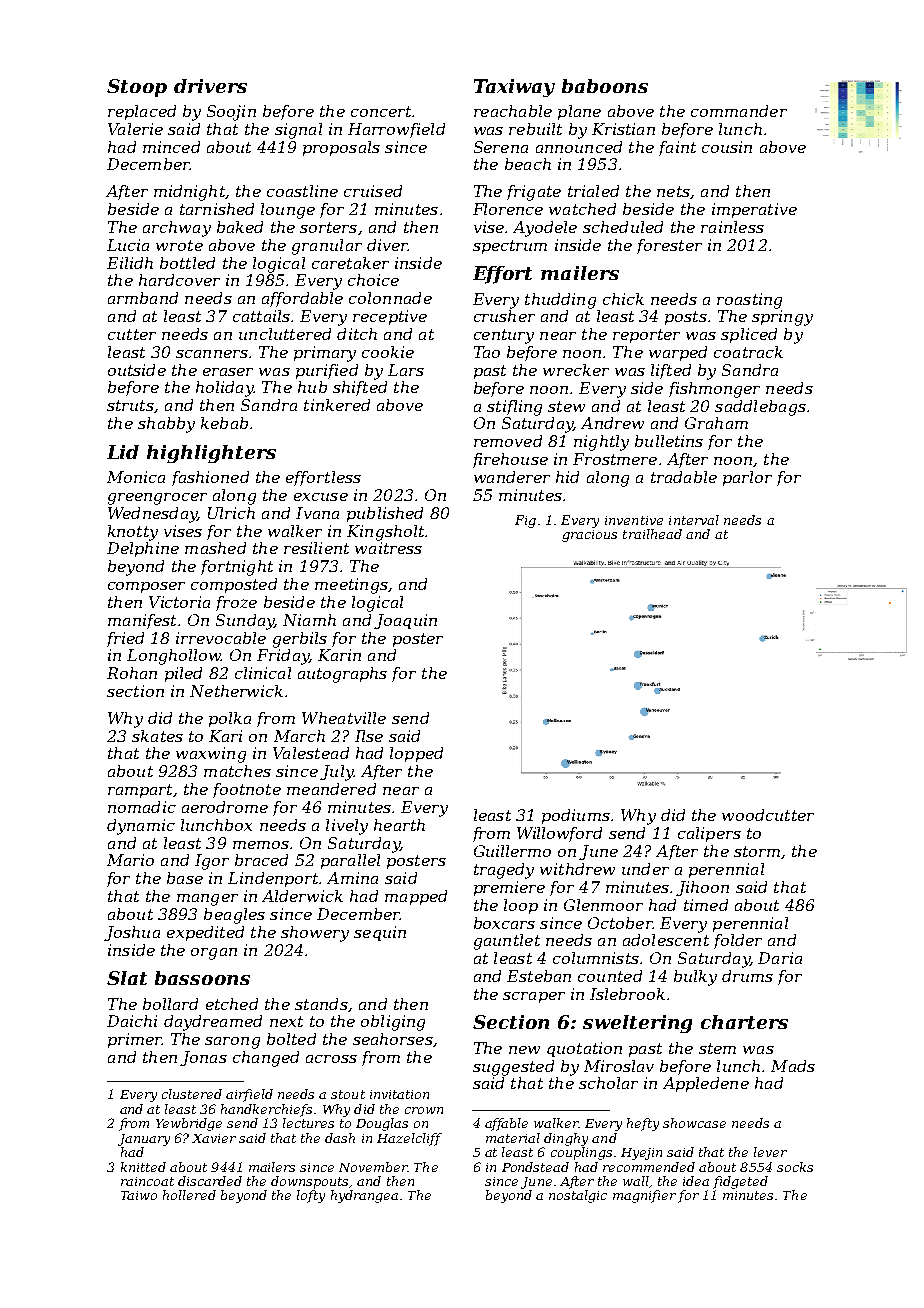  Describe the element at coordinates (747, 478) in the screenshot. I see `parlor` at that location.
